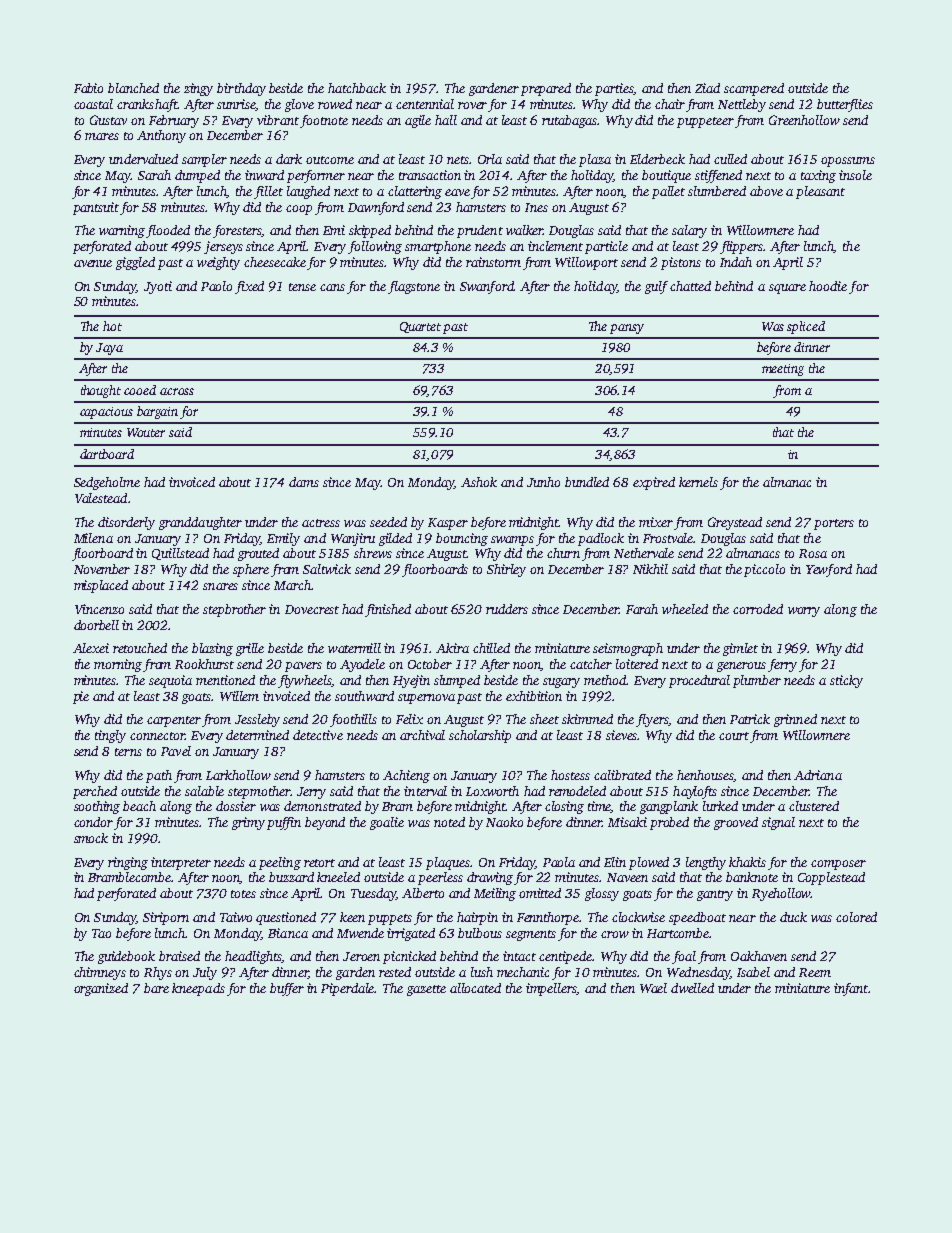  Describe the element at coordinates (650, 569) in the screenshot. I see `Nikhil` at that location.
